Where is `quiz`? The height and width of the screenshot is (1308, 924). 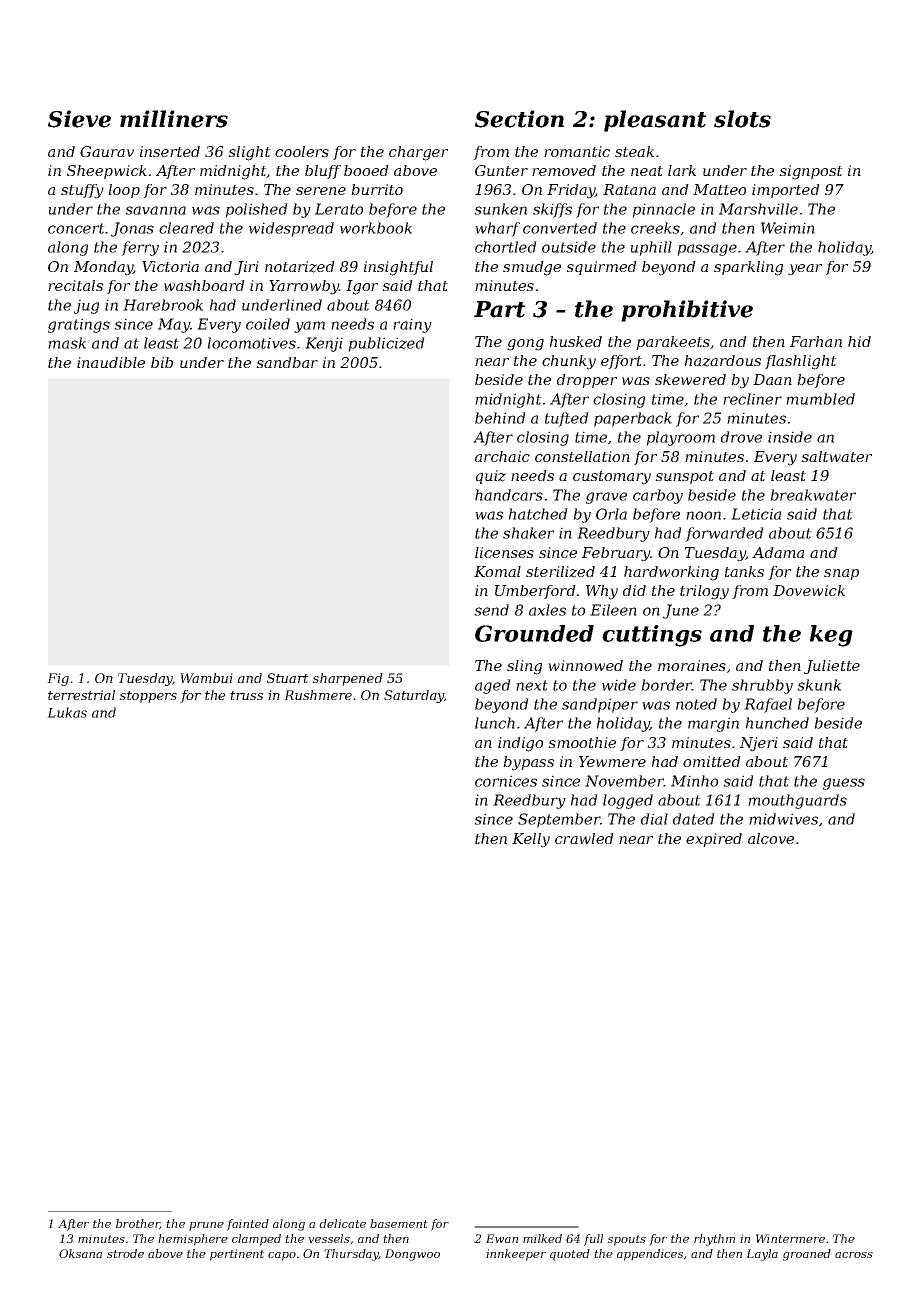
quiz is located at coordinates (491, 477).
